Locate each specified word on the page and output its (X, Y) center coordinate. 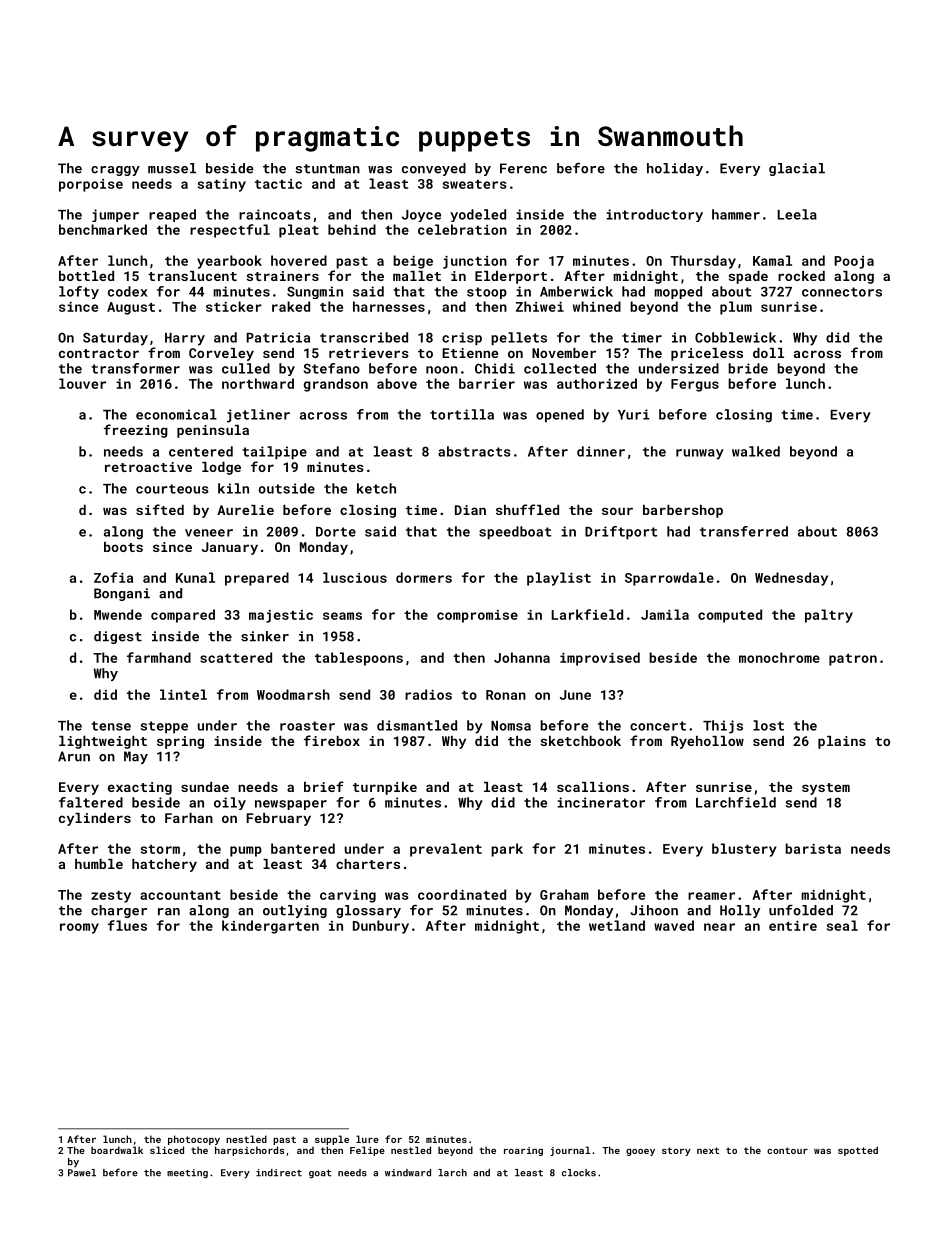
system (826, 789)
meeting (187, 1174)
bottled (86, 276)
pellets (519, 339)
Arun (74, 756)
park (507, 850)
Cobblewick (735, 337)
